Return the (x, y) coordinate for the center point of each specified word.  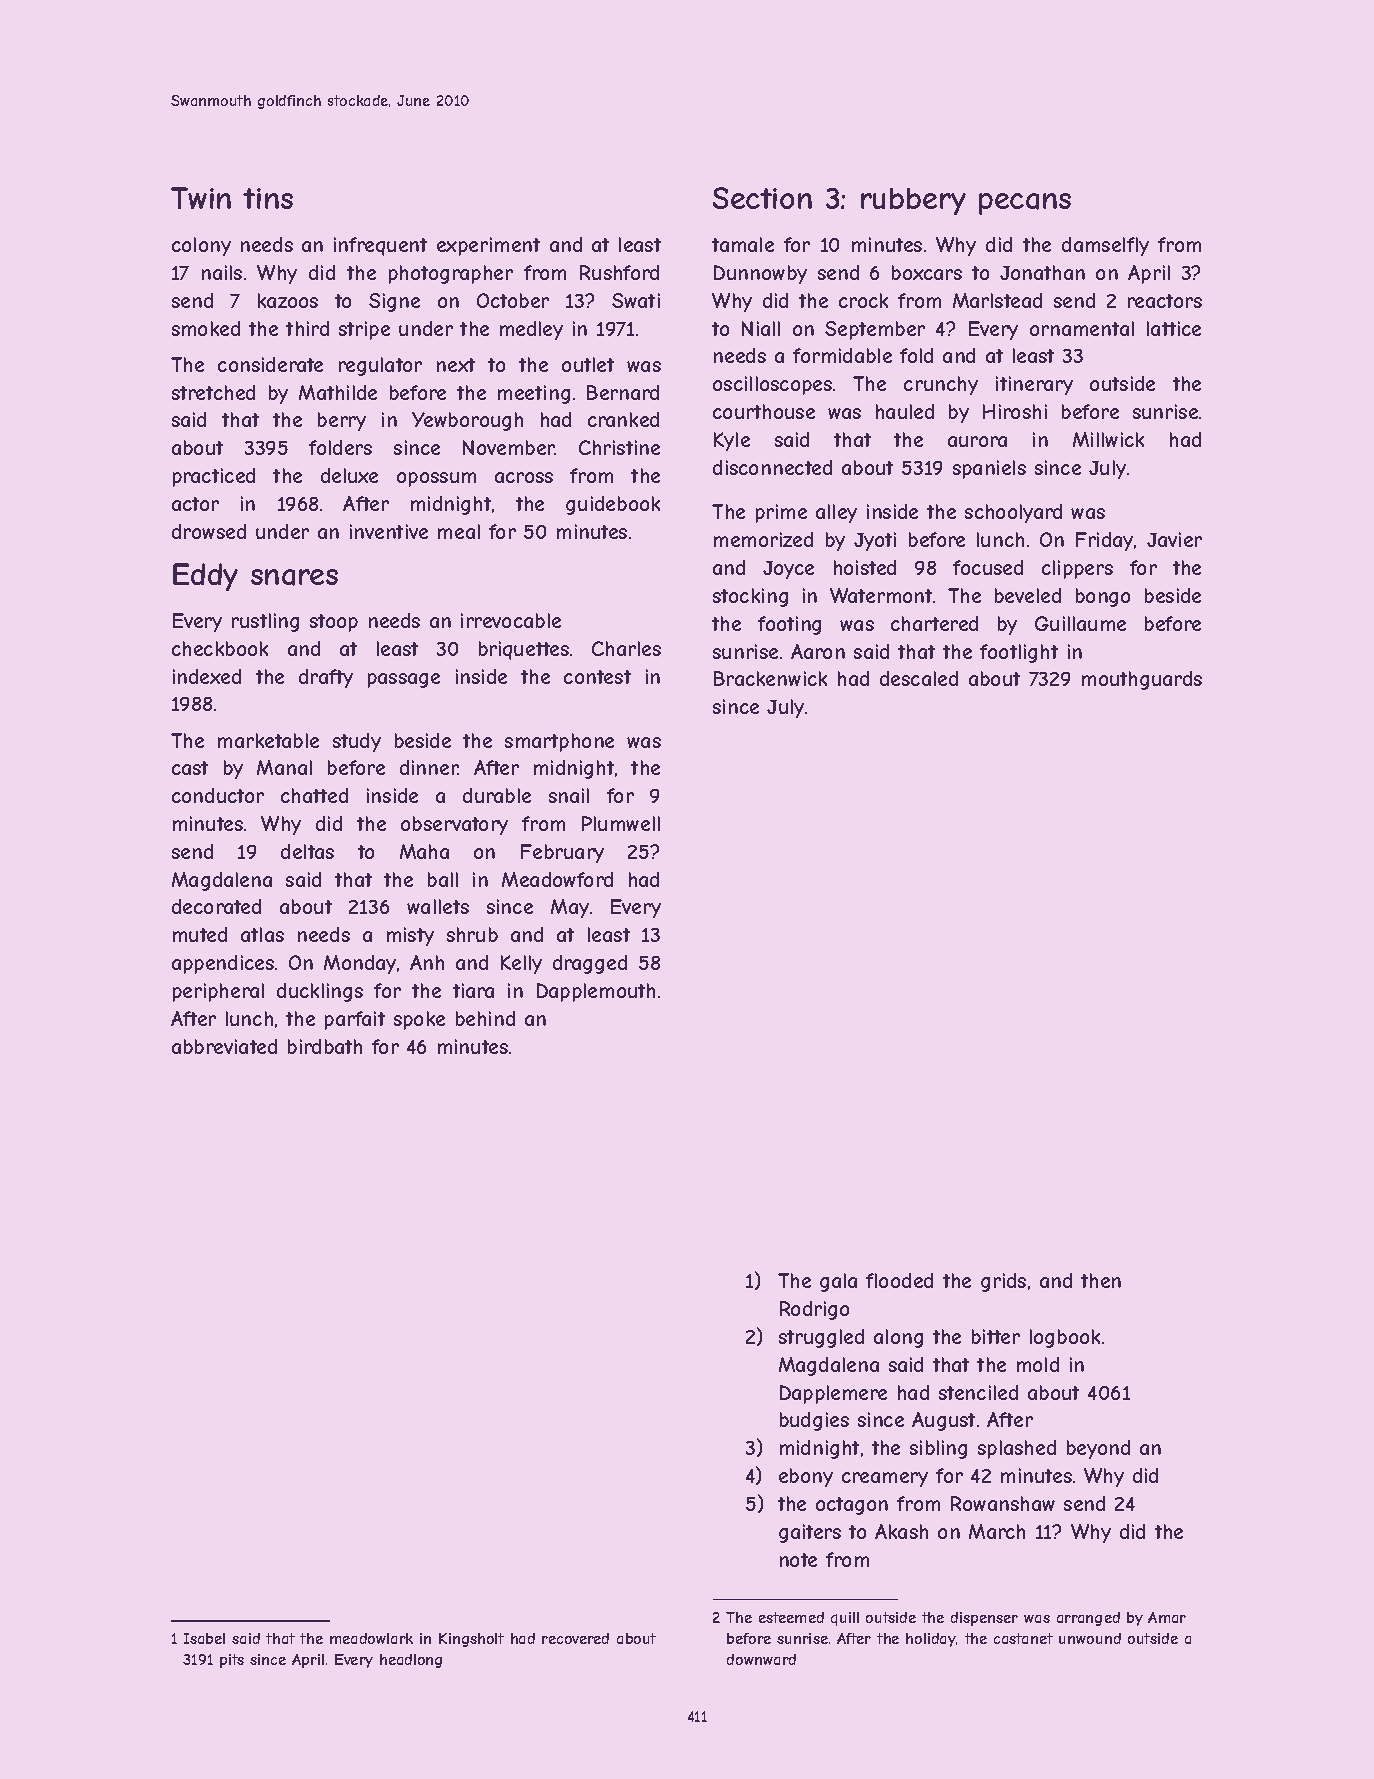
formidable (842, 355)
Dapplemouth (596, 992)
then (1101, 1280)
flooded (899, 1280)
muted (200, 934)
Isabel (204, 1638)
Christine (619, 447)
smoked (206, 328)
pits (232, 1661)
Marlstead (997, 300)
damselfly (1105, 246)
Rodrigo (814, 1310)
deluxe (349, 475)
